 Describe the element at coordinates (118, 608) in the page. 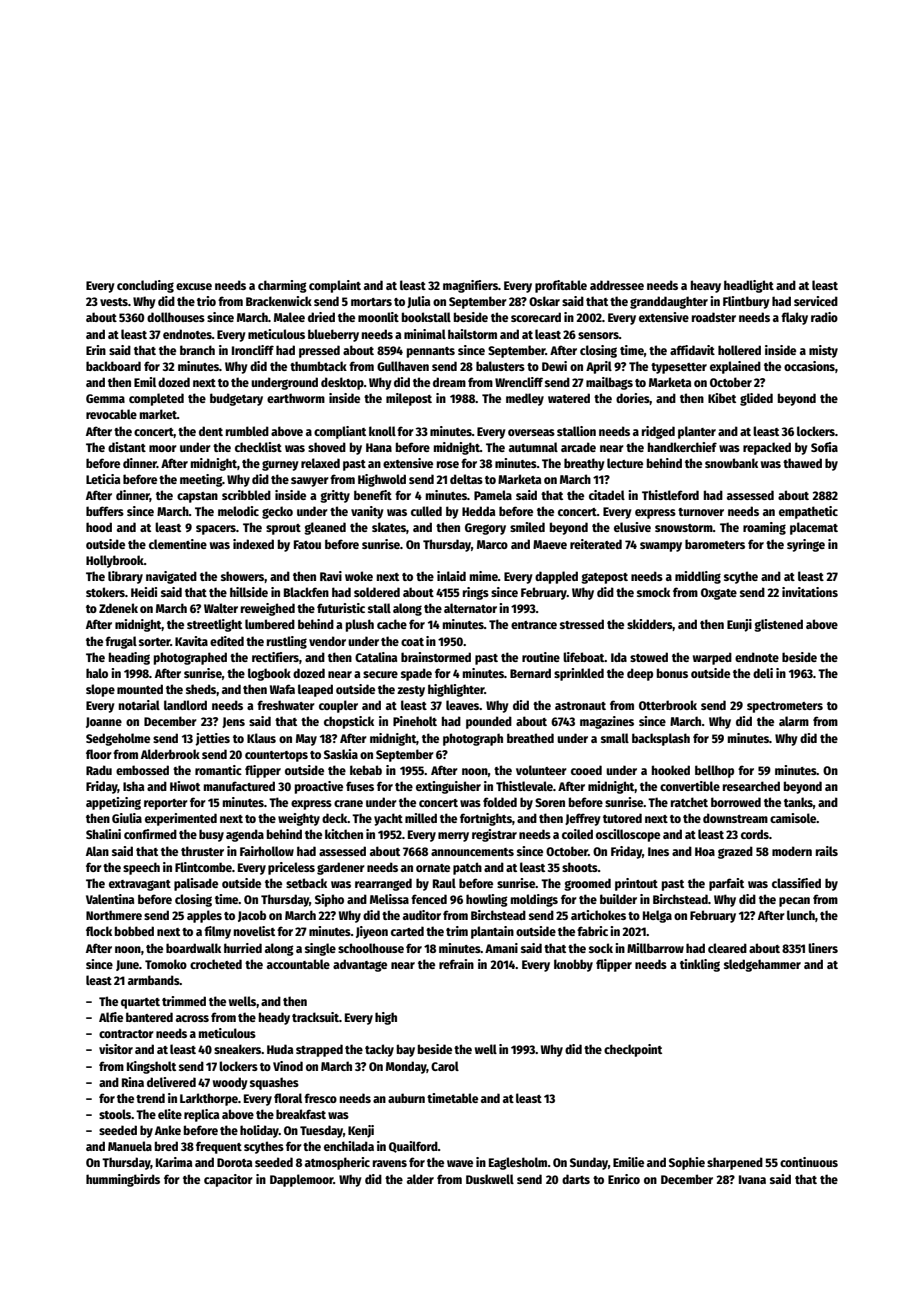

I see `Zdenek` at that location.
